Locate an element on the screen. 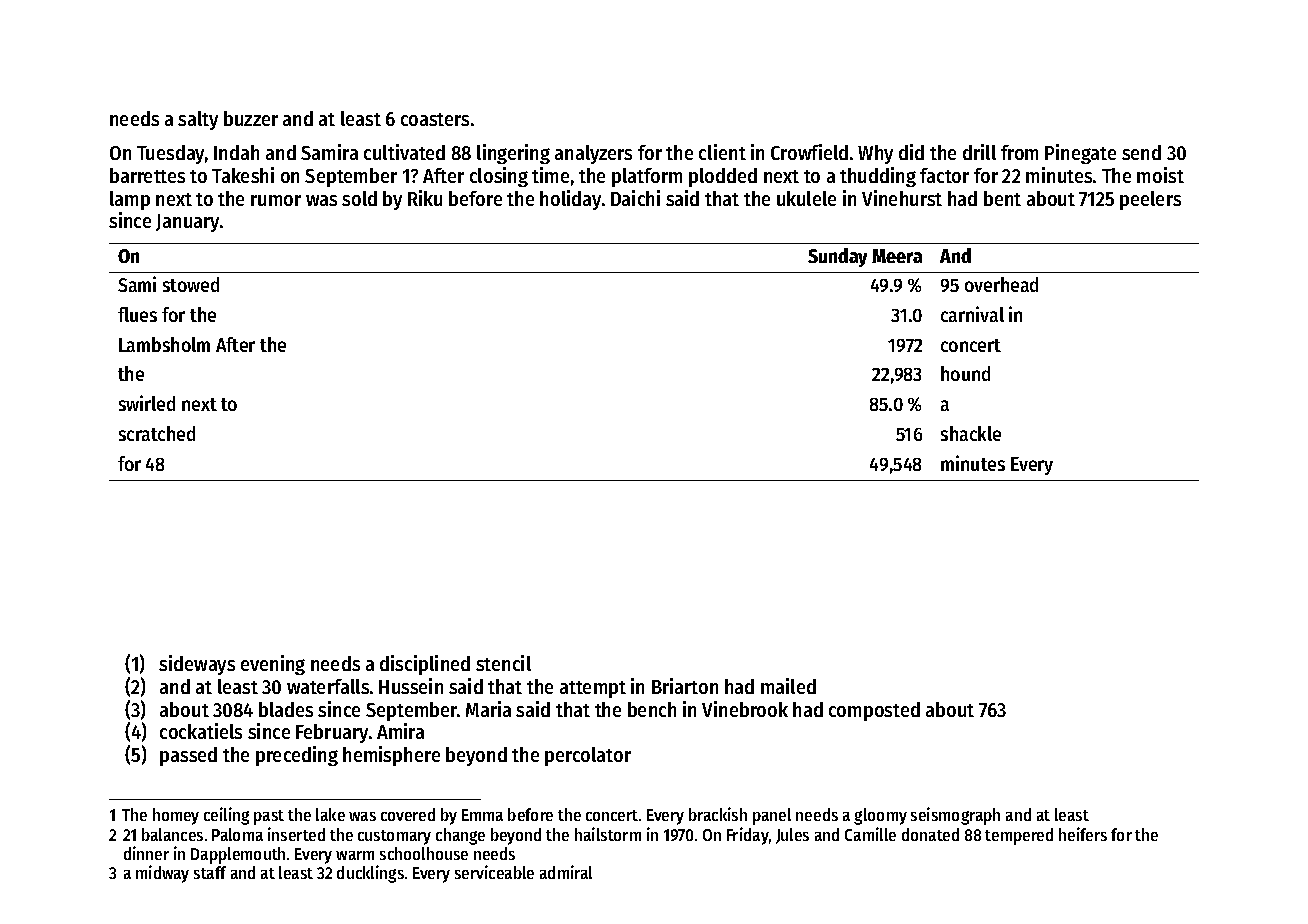 This screenshot has width=1308, height=924. February is located at coordinates (332, 733).
